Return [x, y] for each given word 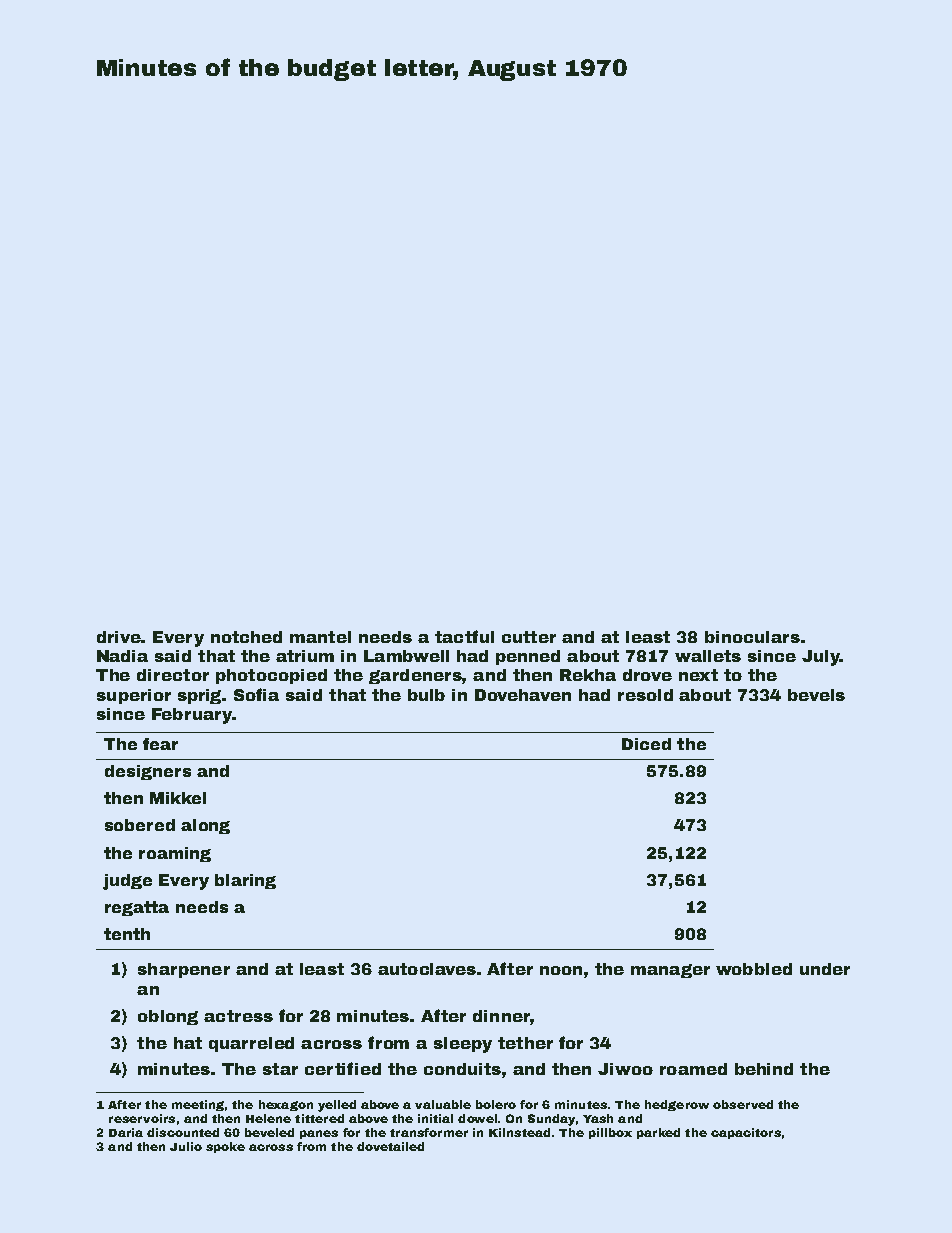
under [825, 969]
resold [645, 695]
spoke [225, 1147]
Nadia [122, 656]
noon [561, 970]
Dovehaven [523, 695]
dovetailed [390, 1146]
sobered [140, 825]
